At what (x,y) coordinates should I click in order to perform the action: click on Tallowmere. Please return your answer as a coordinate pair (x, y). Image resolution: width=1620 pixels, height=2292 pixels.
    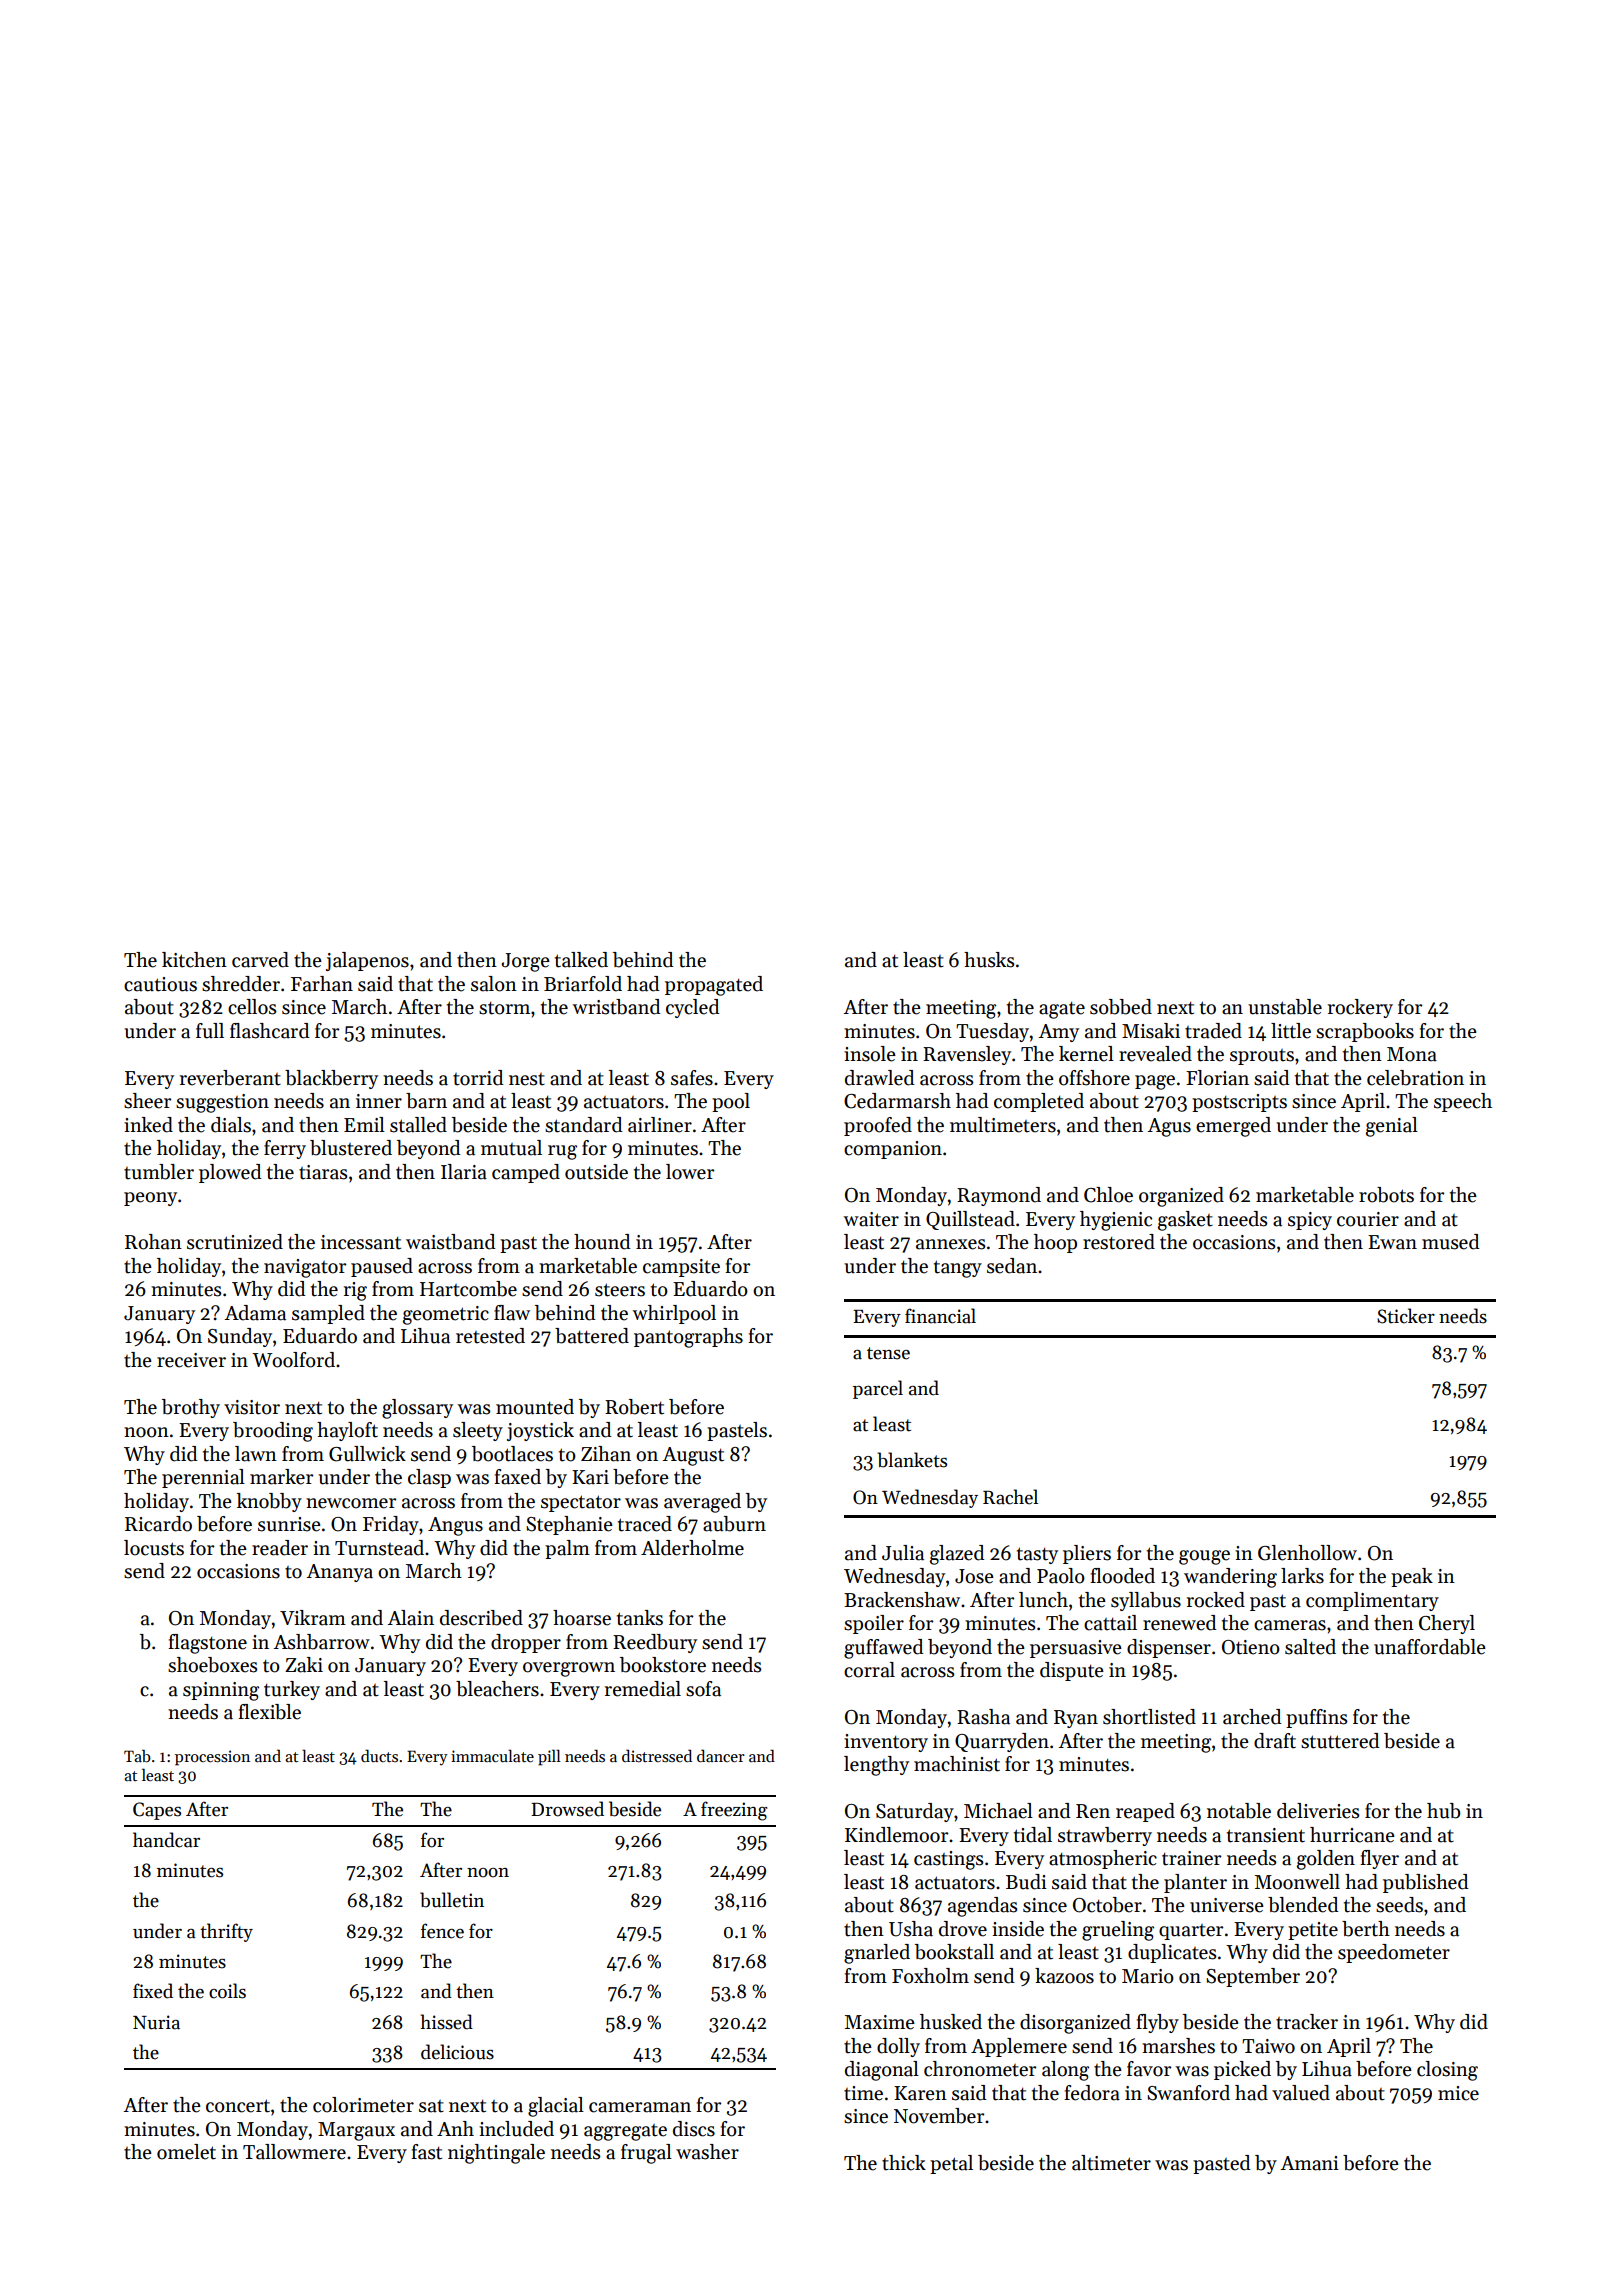
    Looking at the image, I should click on (294, 2152).
